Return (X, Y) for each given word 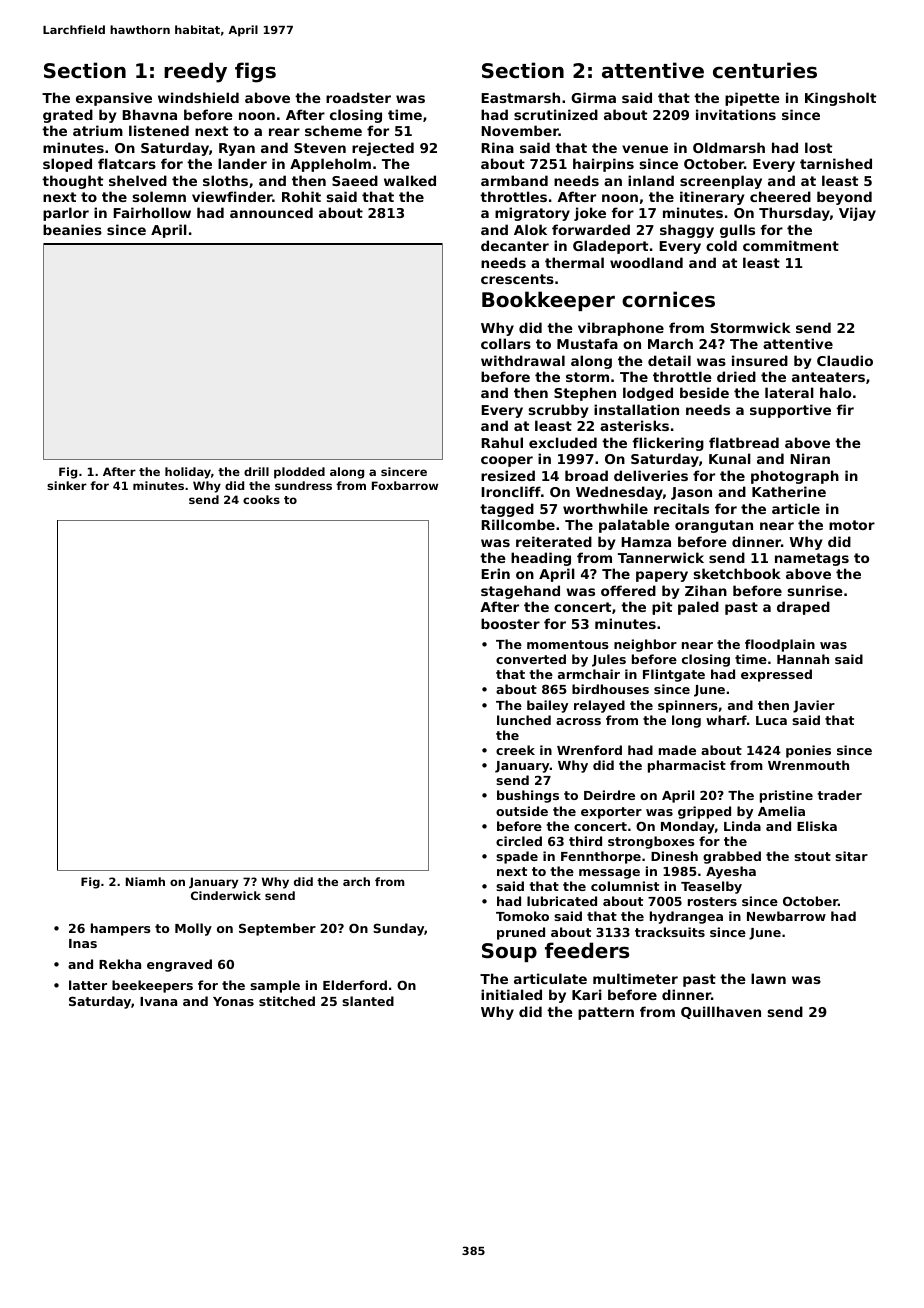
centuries (765, 70)
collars (506, 343)
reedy (195, 72)
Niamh (145, 881)
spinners (688, 706)
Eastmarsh (520, 97)
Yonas (233, 1001)
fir (845, 409)
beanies (72, 229)
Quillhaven (721, 1012)
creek (515, 750)
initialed (511, 994)
